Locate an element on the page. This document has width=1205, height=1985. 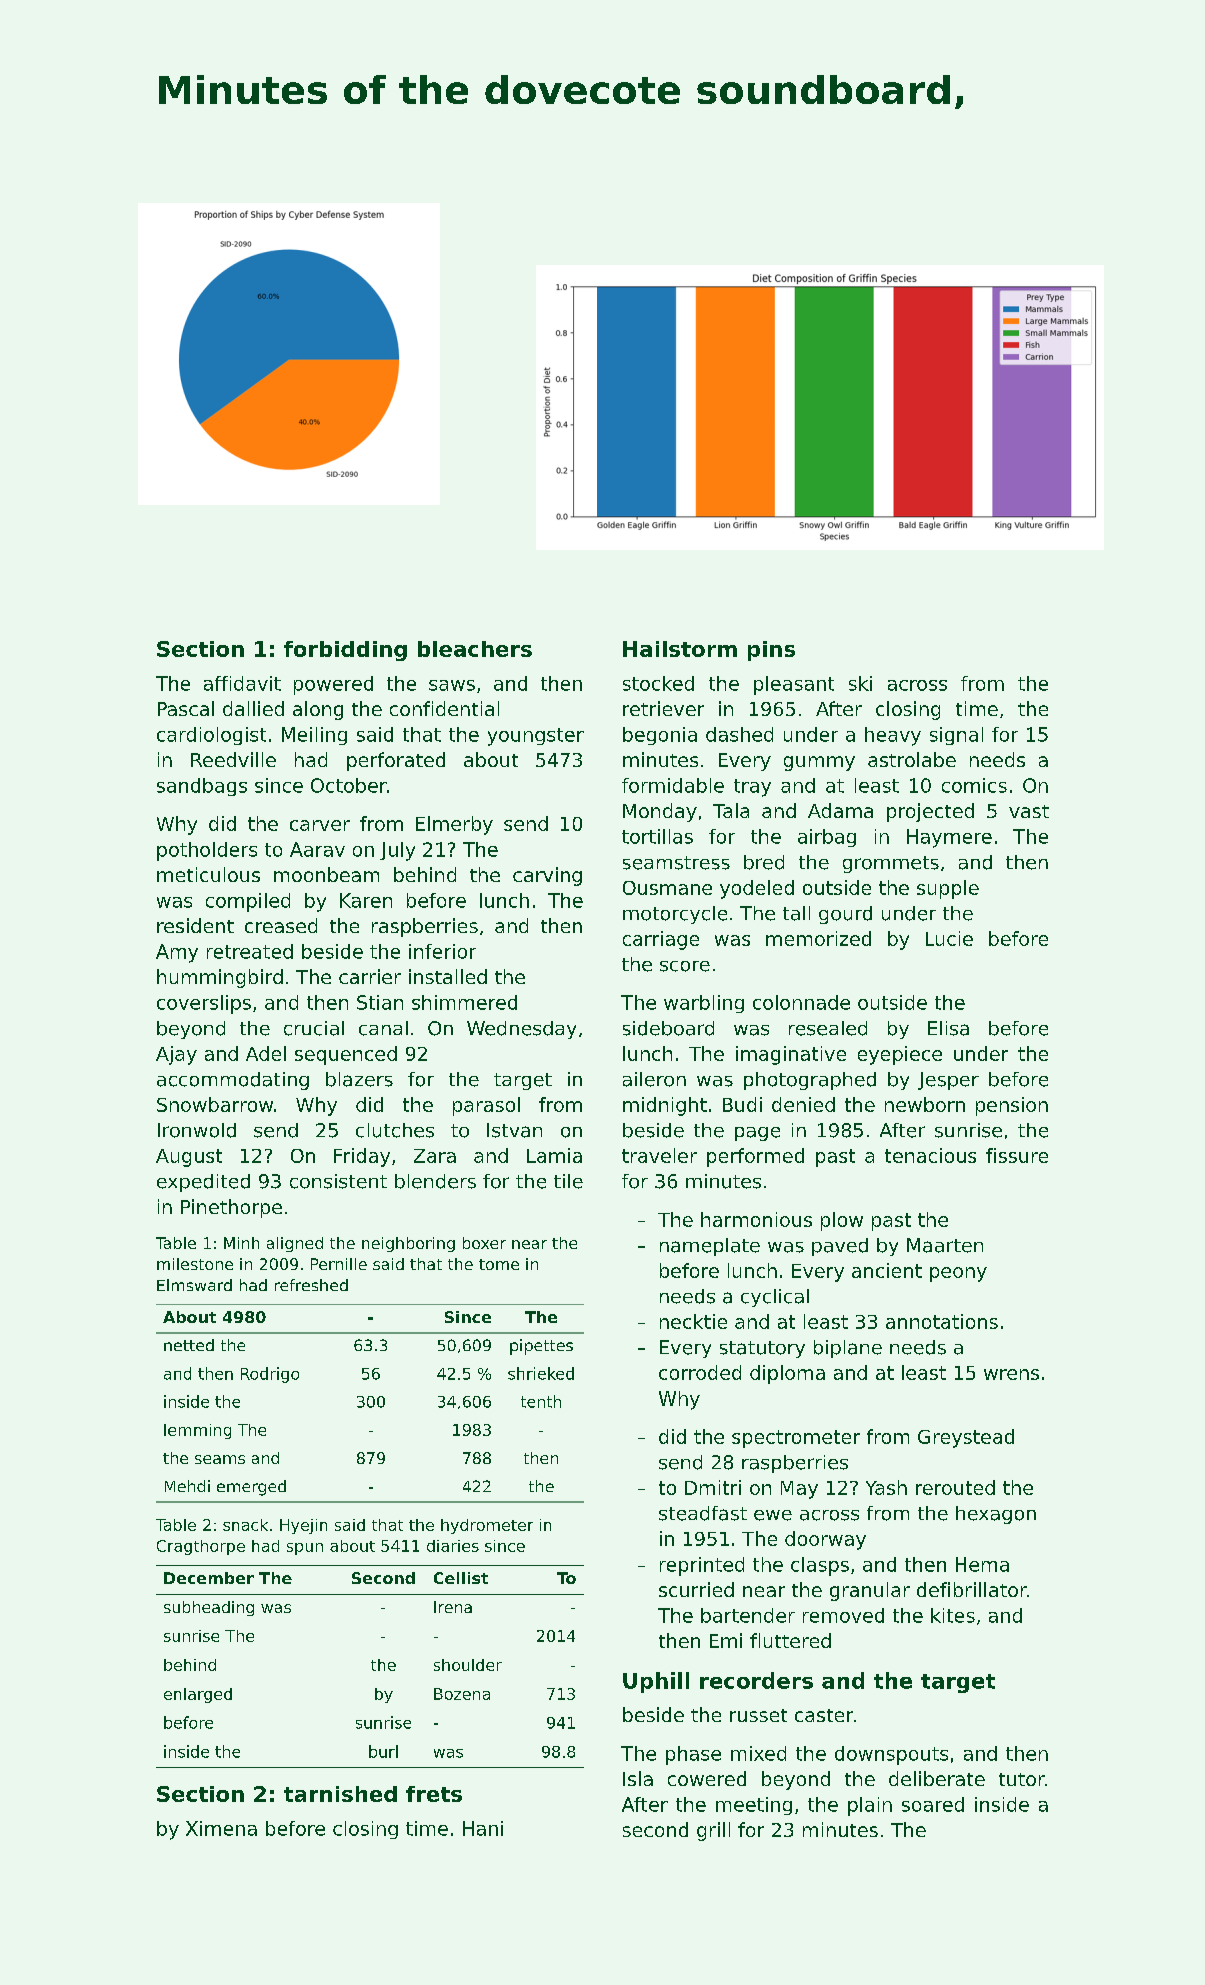
memorized is located at coordinates (818, 938).
